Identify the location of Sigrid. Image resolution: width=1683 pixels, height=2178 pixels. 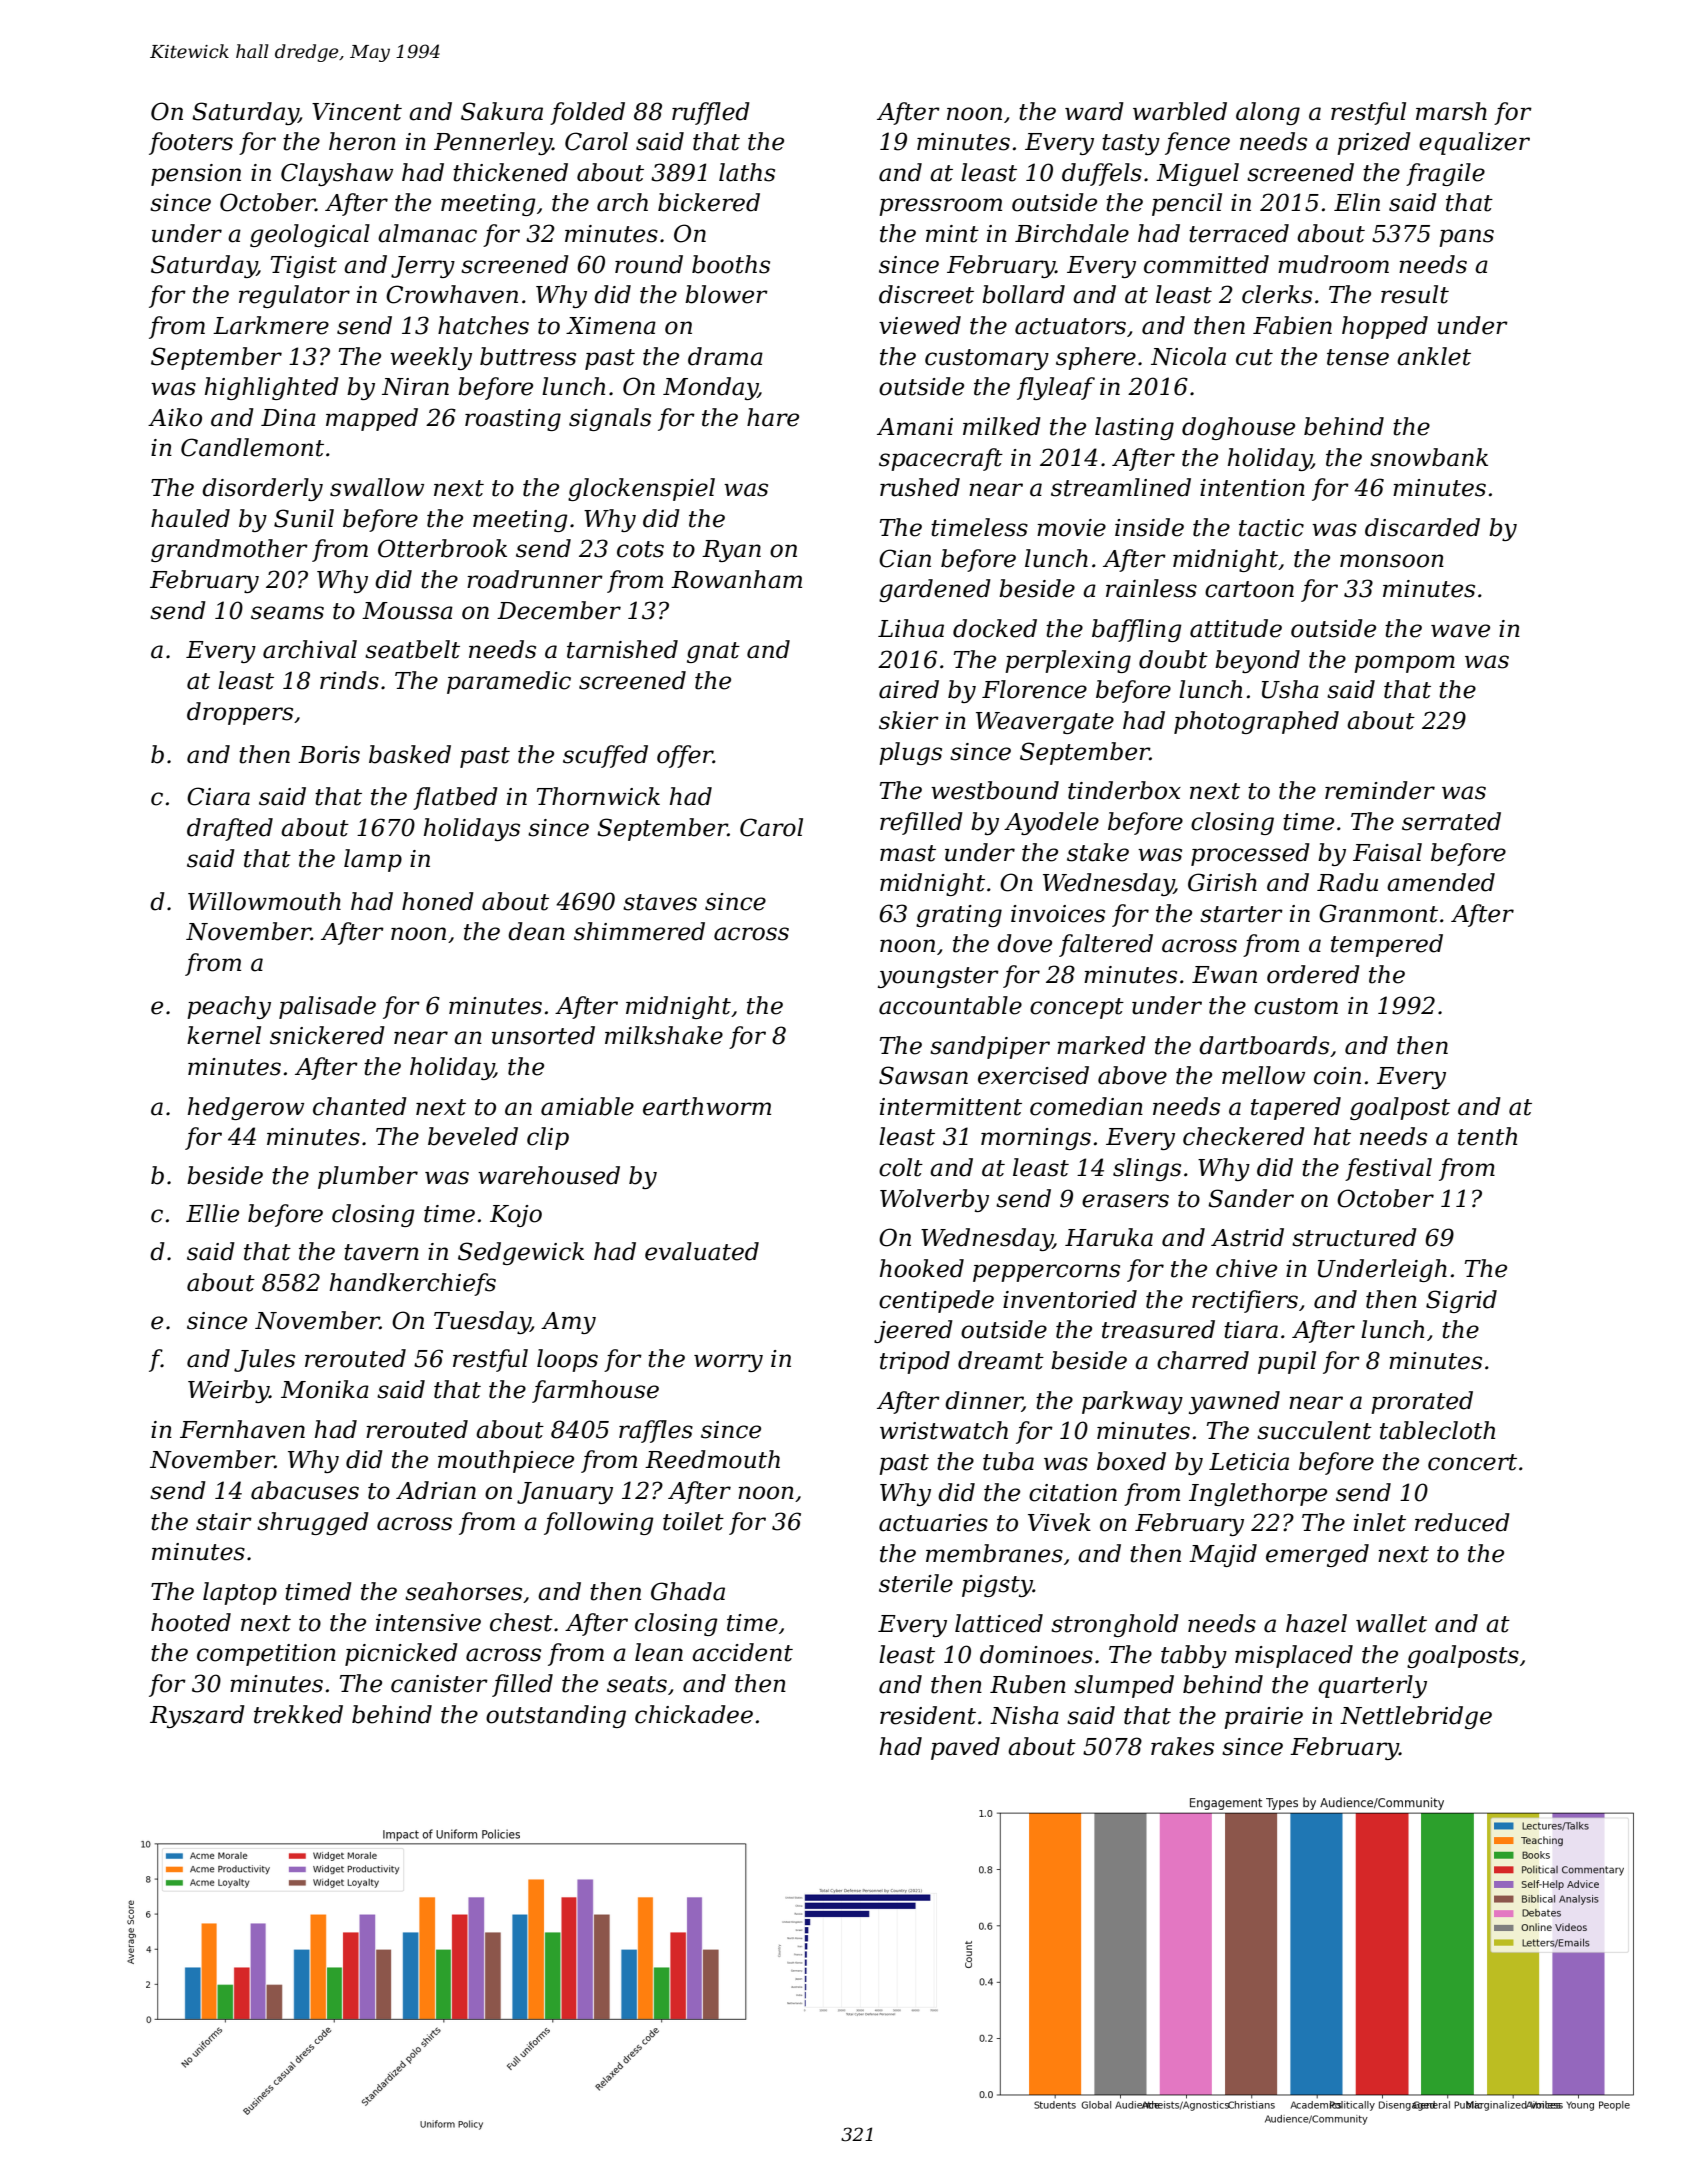
(1461, 1301).
